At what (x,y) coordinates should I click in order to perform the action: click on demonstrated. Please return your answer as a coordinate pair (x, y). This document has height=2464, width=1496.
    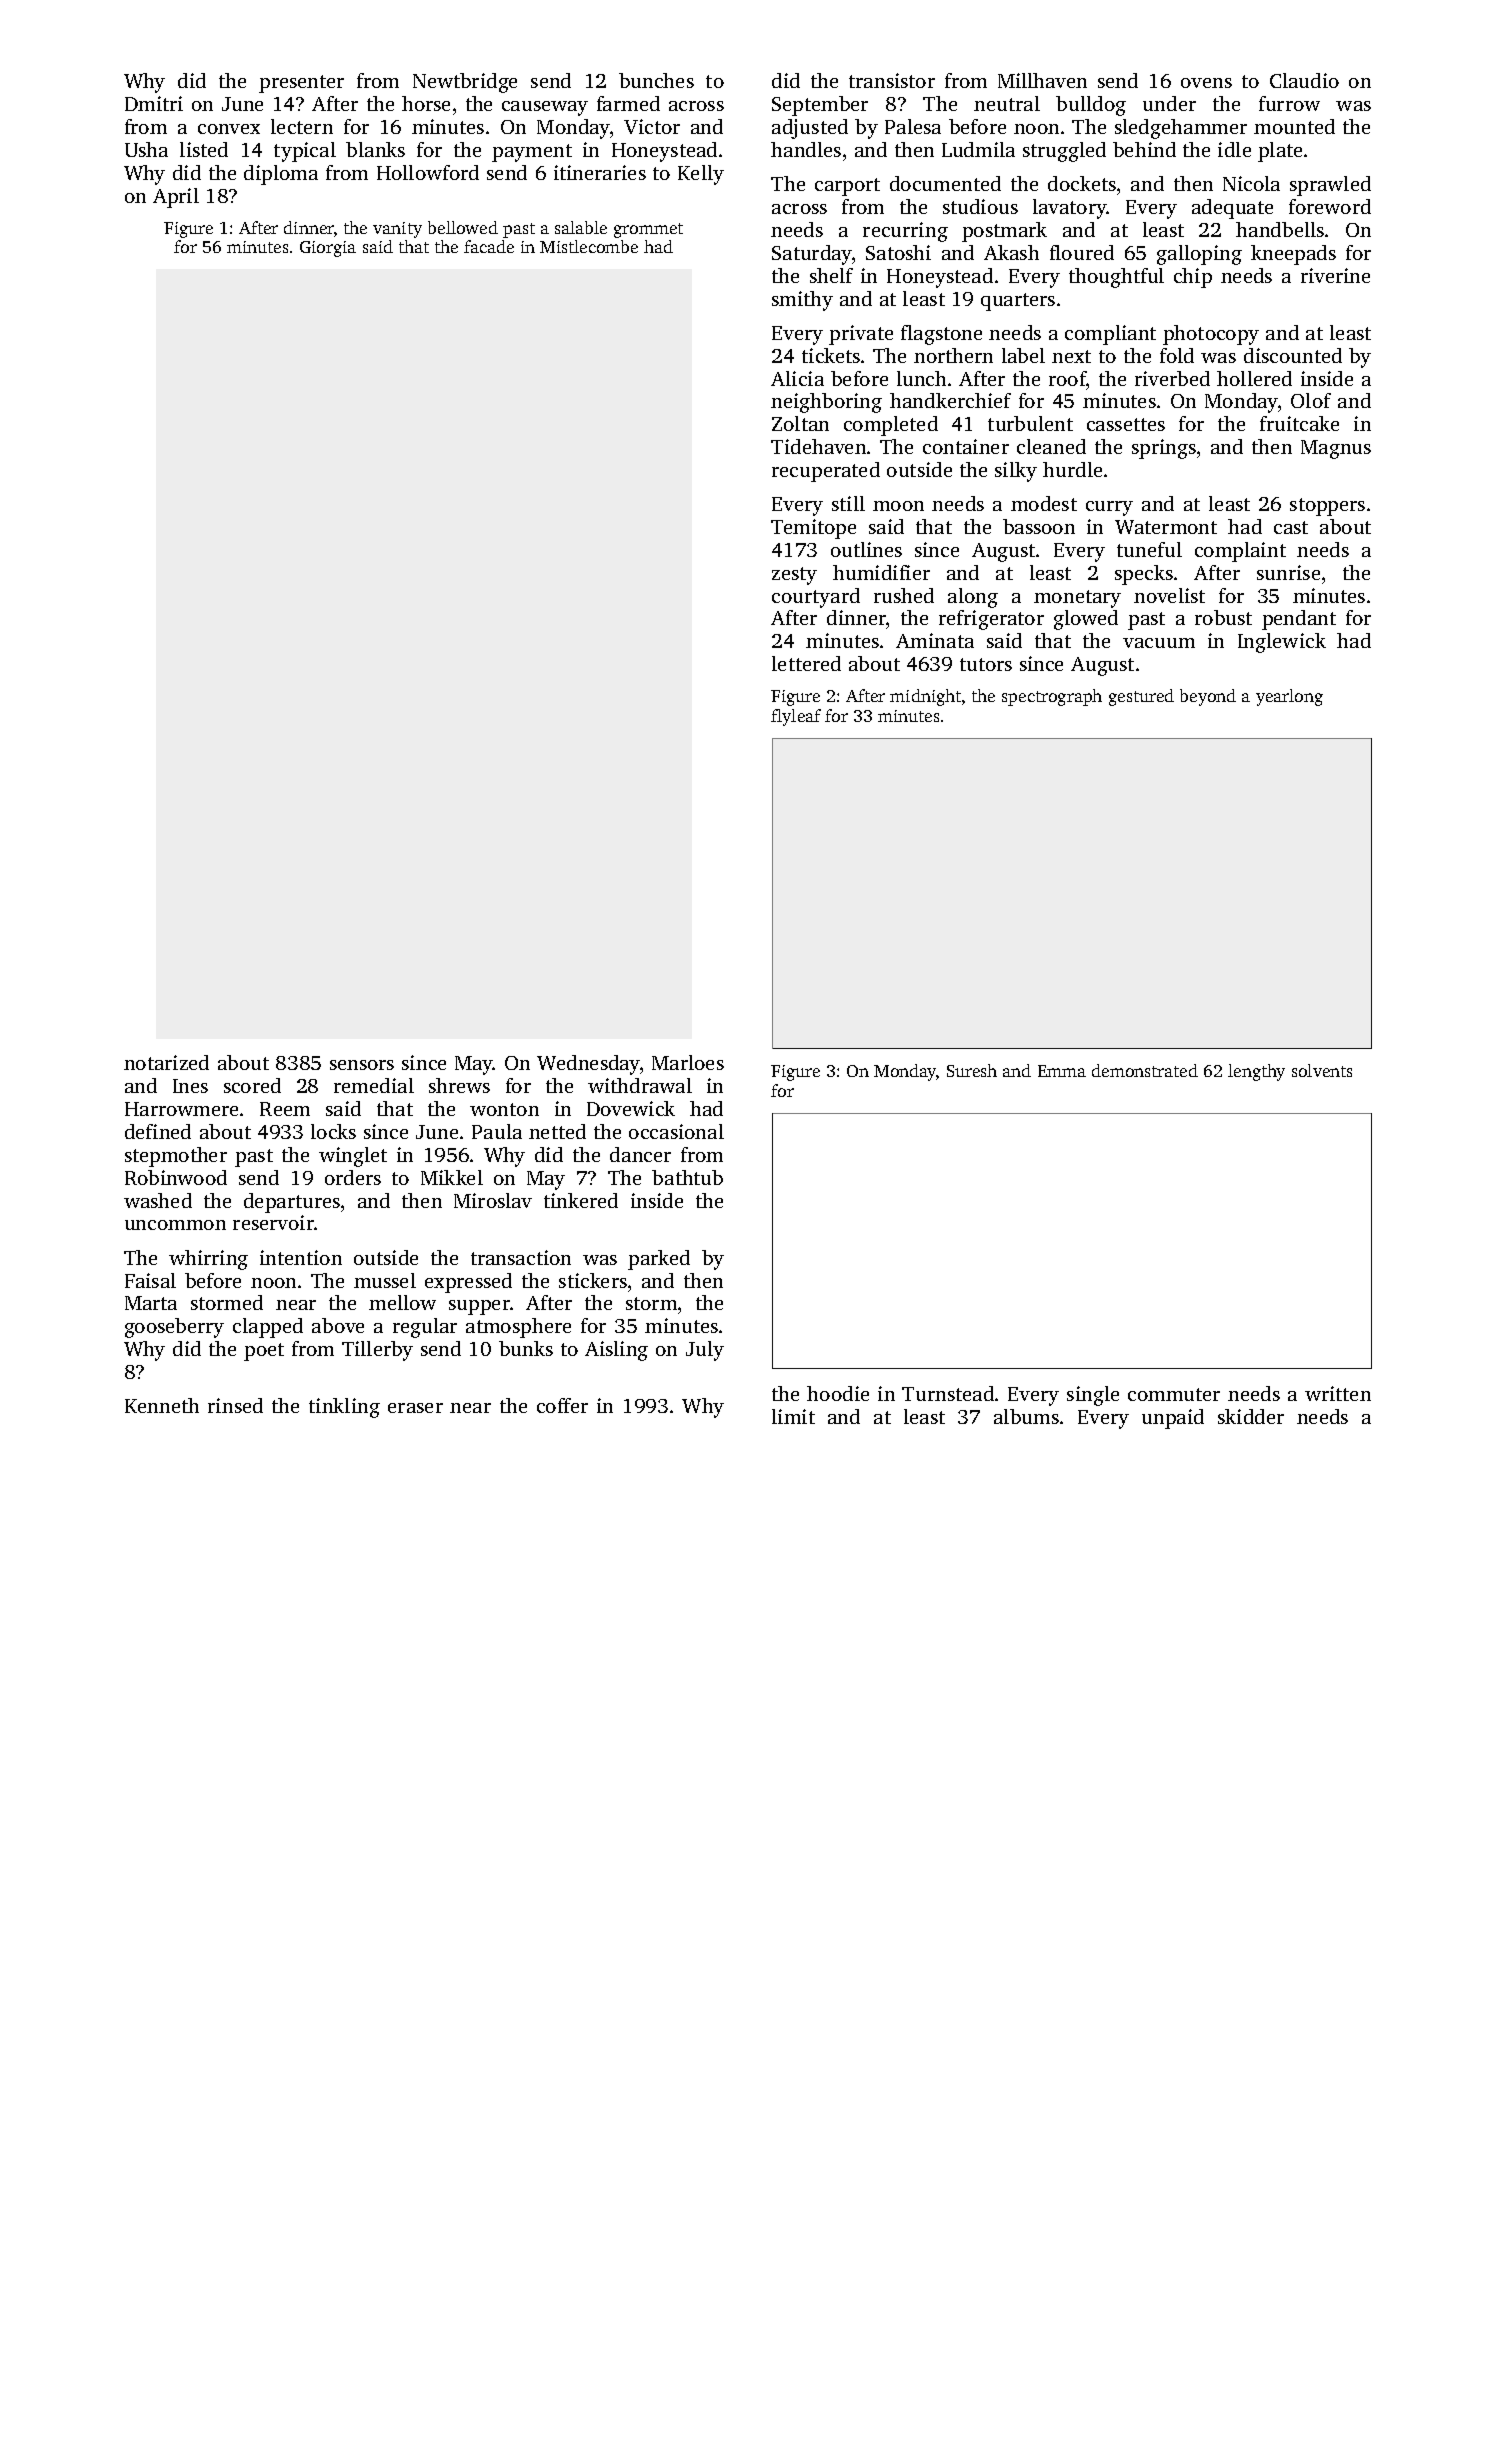
    Looking at the image, I should click on (1145, 1070).
